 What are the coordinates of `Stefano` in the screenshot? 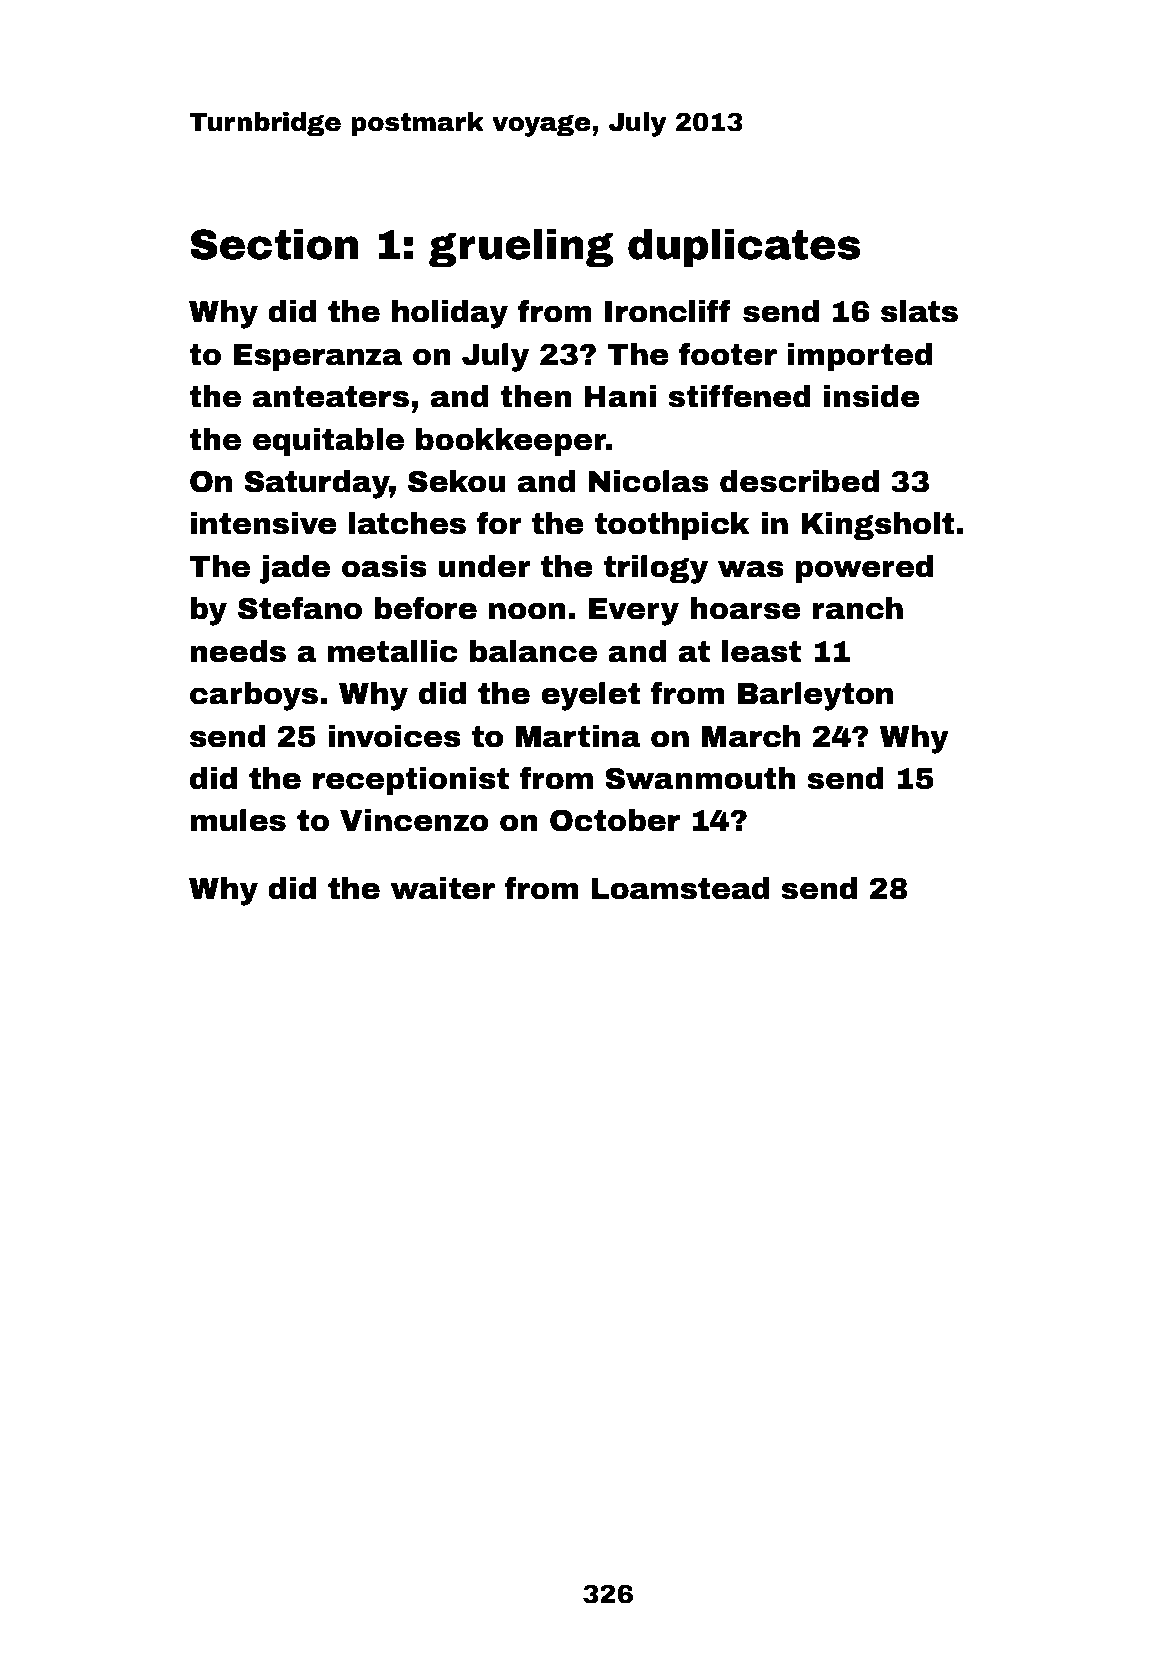 It's located at (300, 608).
